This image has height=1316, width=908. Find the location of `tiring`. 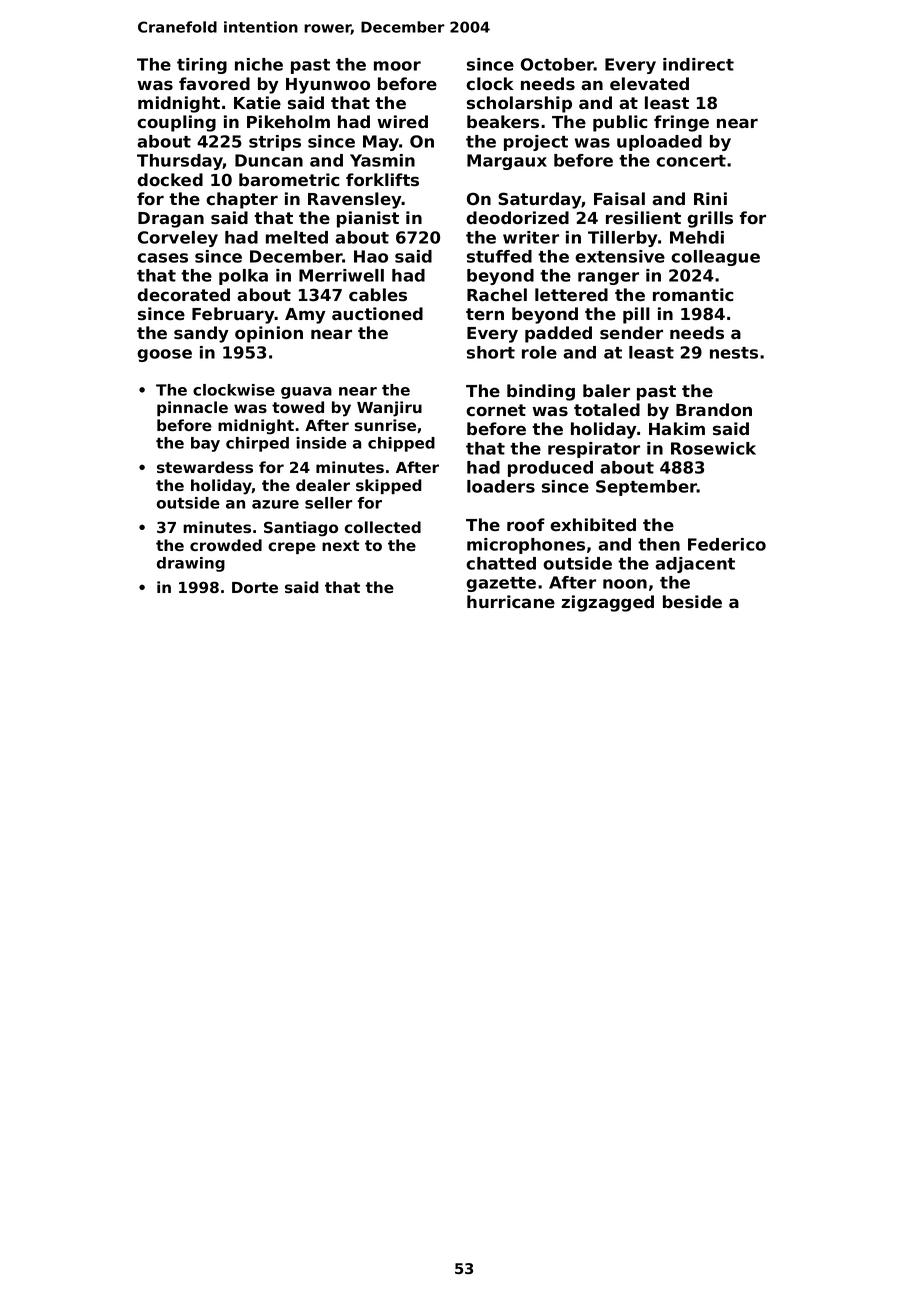

tiring is located at coordinates (202, 66).
